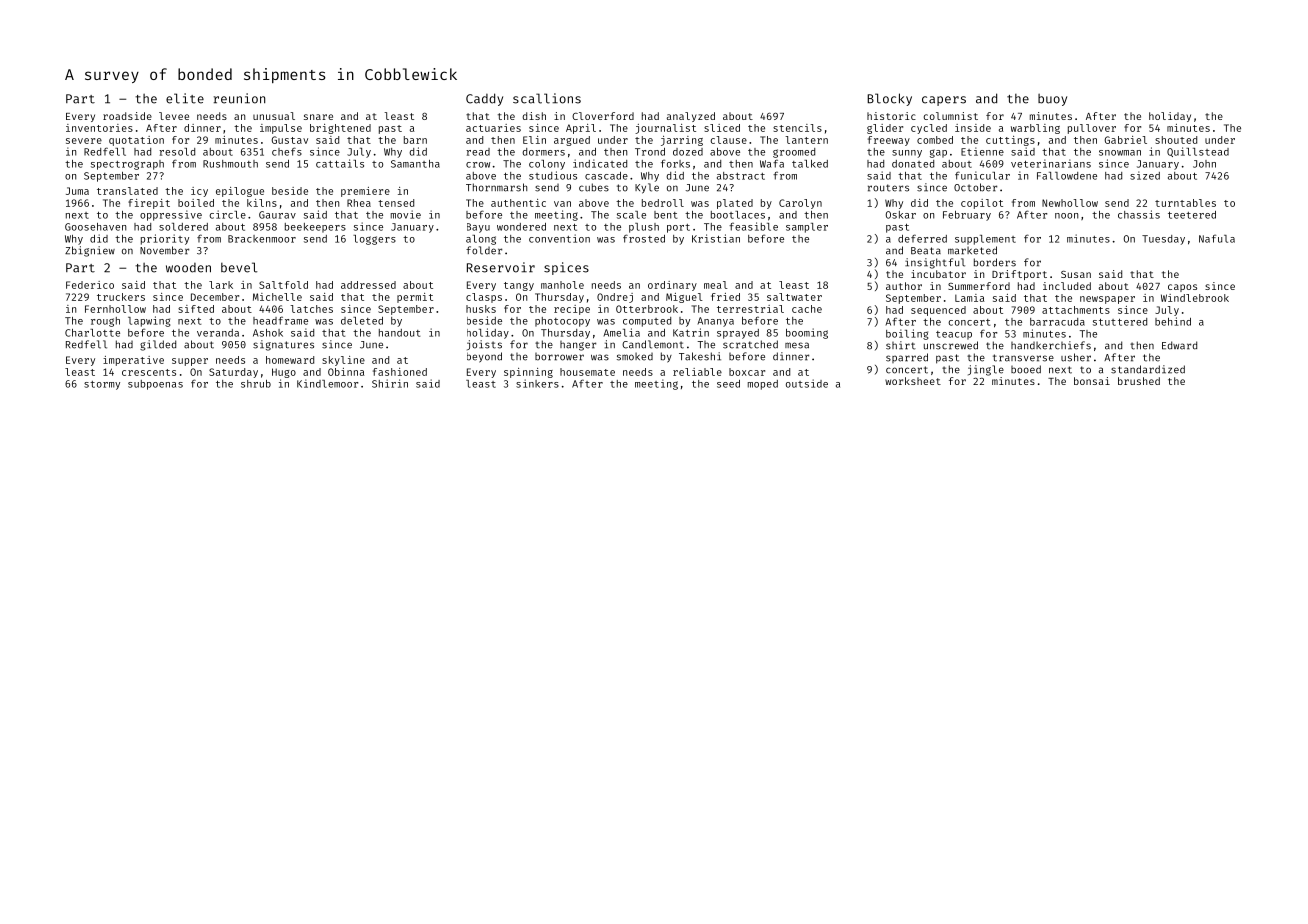 The width and height of the screenshot is (1308, 924). What do you see at coordinates (90, 251) in the screenshot?
I see `Zbigniew` at bounding box center [90, 251].
